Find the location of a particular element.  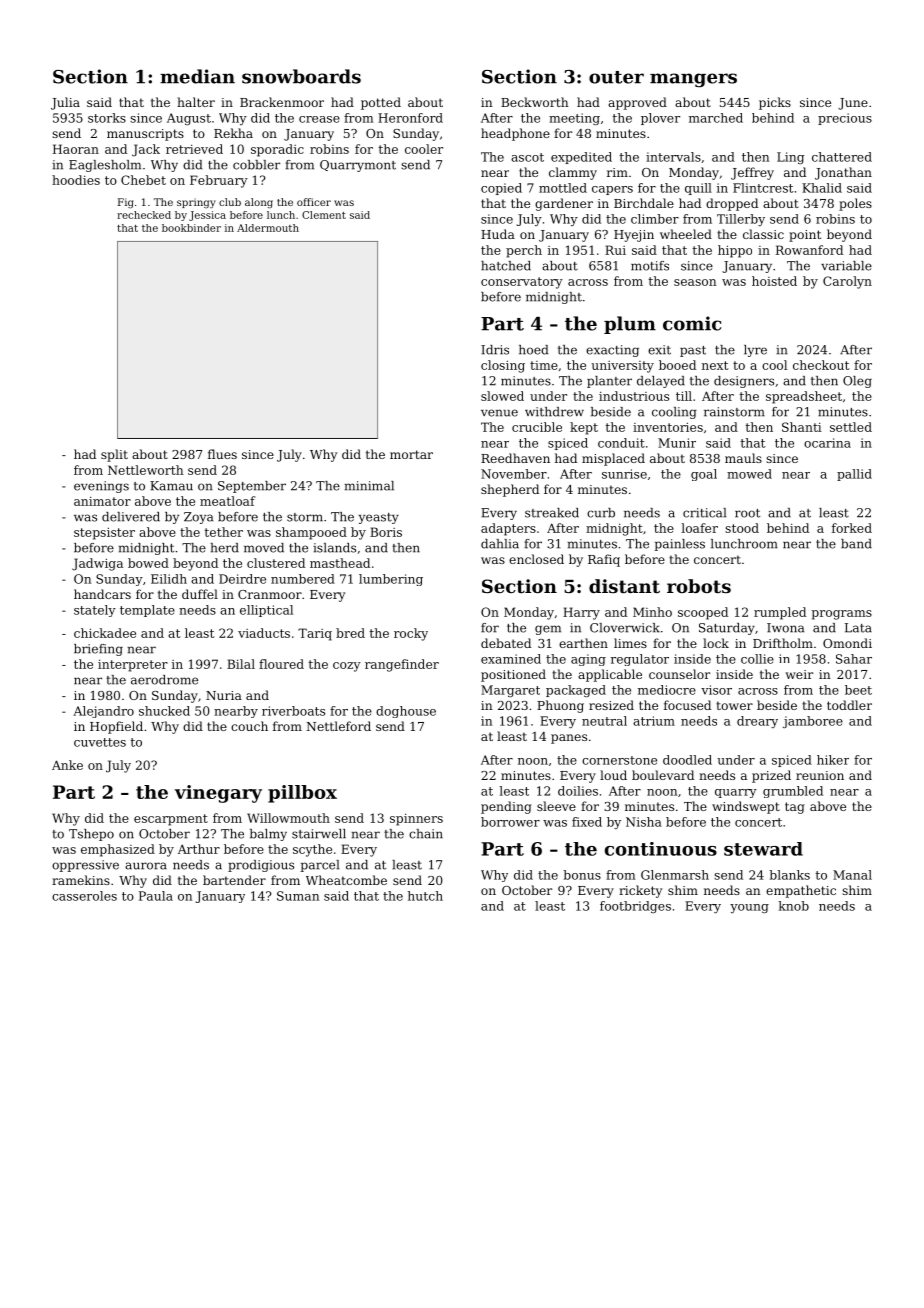

enclosed is located at coordinates (536, 559).
